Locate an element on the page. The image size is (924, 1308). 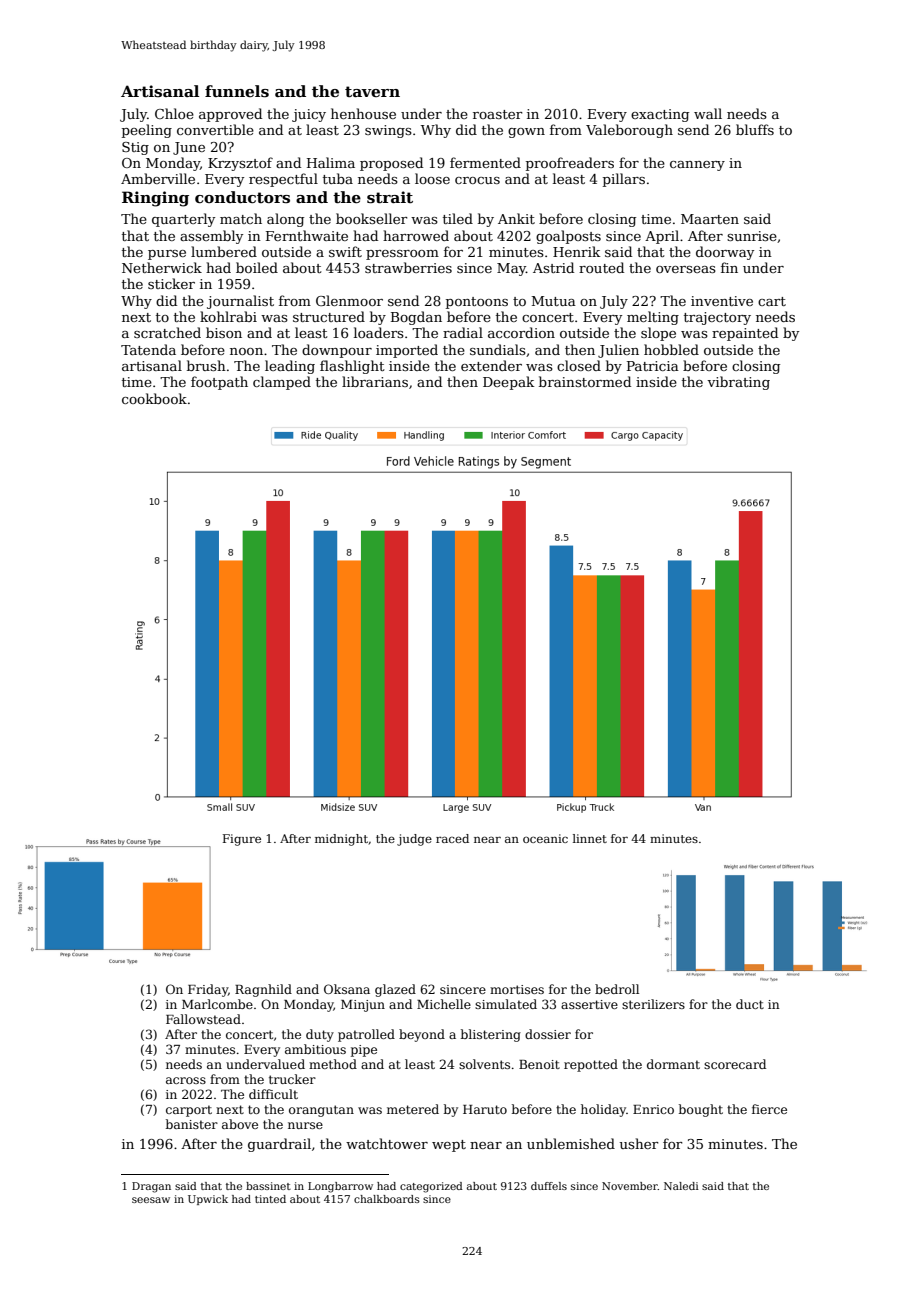
oceanic is located at coordinates (545, 838).
